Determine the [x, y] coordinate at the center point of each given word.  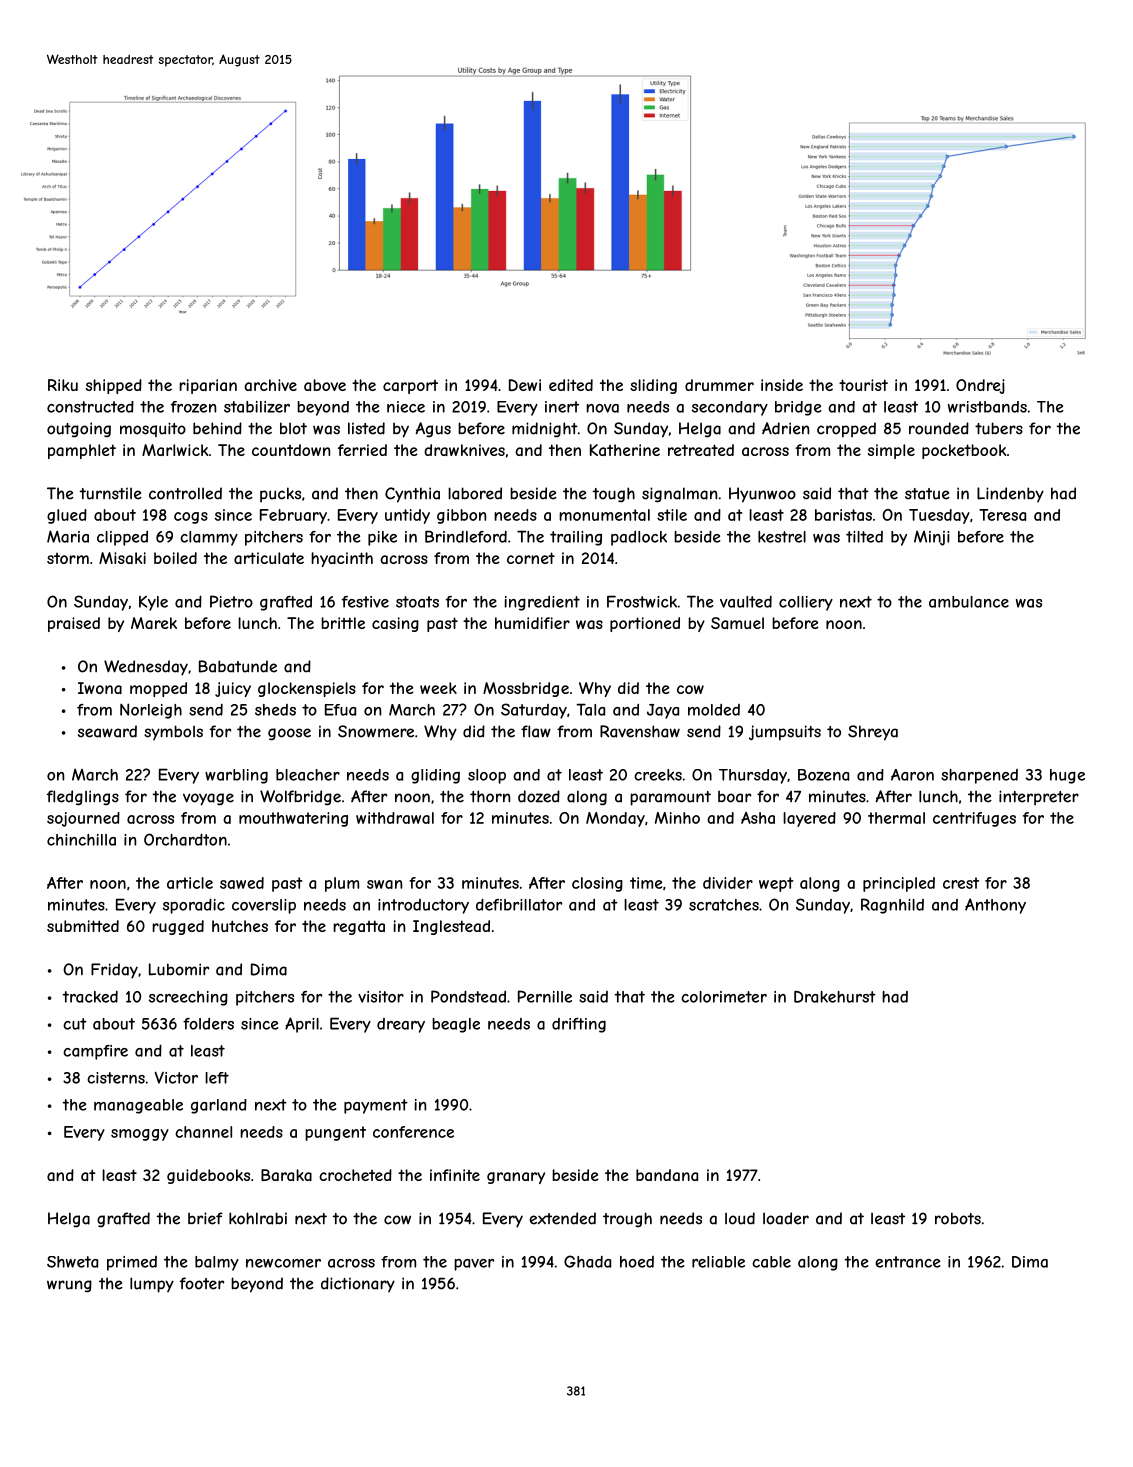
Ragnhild [892, 906]
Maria [68, 536]
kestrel [782, 537]
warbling [236, 776]
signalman [679, 495]
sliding [653, 386]
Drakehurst [835, 996]
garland [219, 1106]
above [325, 385]
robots [958, 1218]
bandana [667, 1175]
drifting [579, 1025]
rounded [939, 428]
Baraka [286, 1175]
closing [597, 884]
